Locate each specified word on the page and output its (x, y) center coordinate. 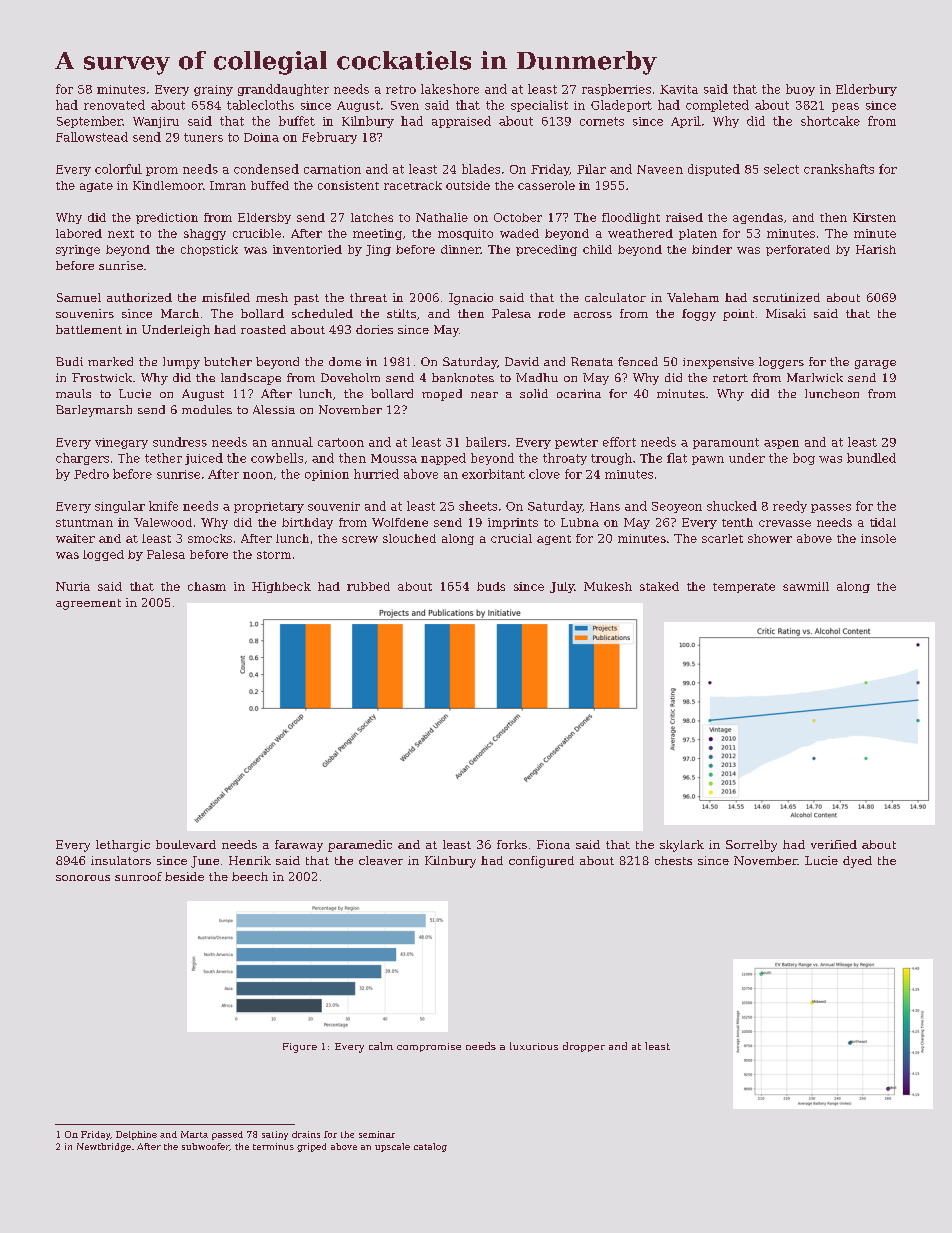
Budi (69, 361)
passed (227, 1135)
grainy (213, 90)
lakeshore (450, 89)
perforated (798, 250)
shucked (732, 506)
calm (381, 1046)
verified (834, 844)
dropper (584, 1047)
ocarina (579, 393)
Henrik (250, 860)
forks (512, 844)
